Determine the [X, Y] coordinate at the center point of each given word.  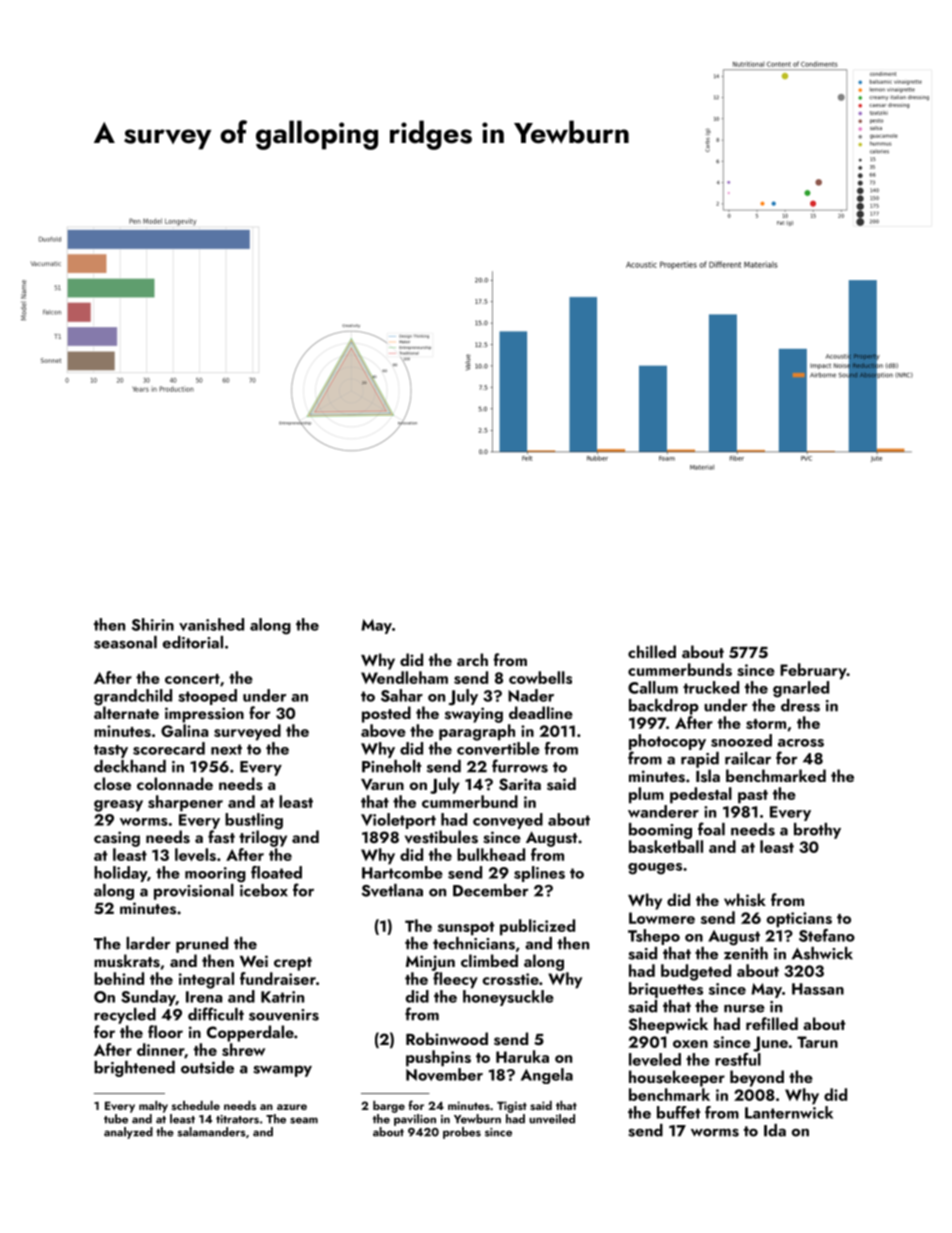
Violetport [398, 821]
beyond [757, 1078]
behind [119, 978]
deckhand [130, 766]
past [753, 797]
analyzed [128, 1133]
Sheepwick [668, 1025]
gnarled [801, 689]
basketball [666, 846]
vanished [211, 624]
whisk [745, 900]
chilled [652, 651]
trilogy [263, 838]
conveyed [508, 821]
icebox [264, 890]
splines [539, 874]
